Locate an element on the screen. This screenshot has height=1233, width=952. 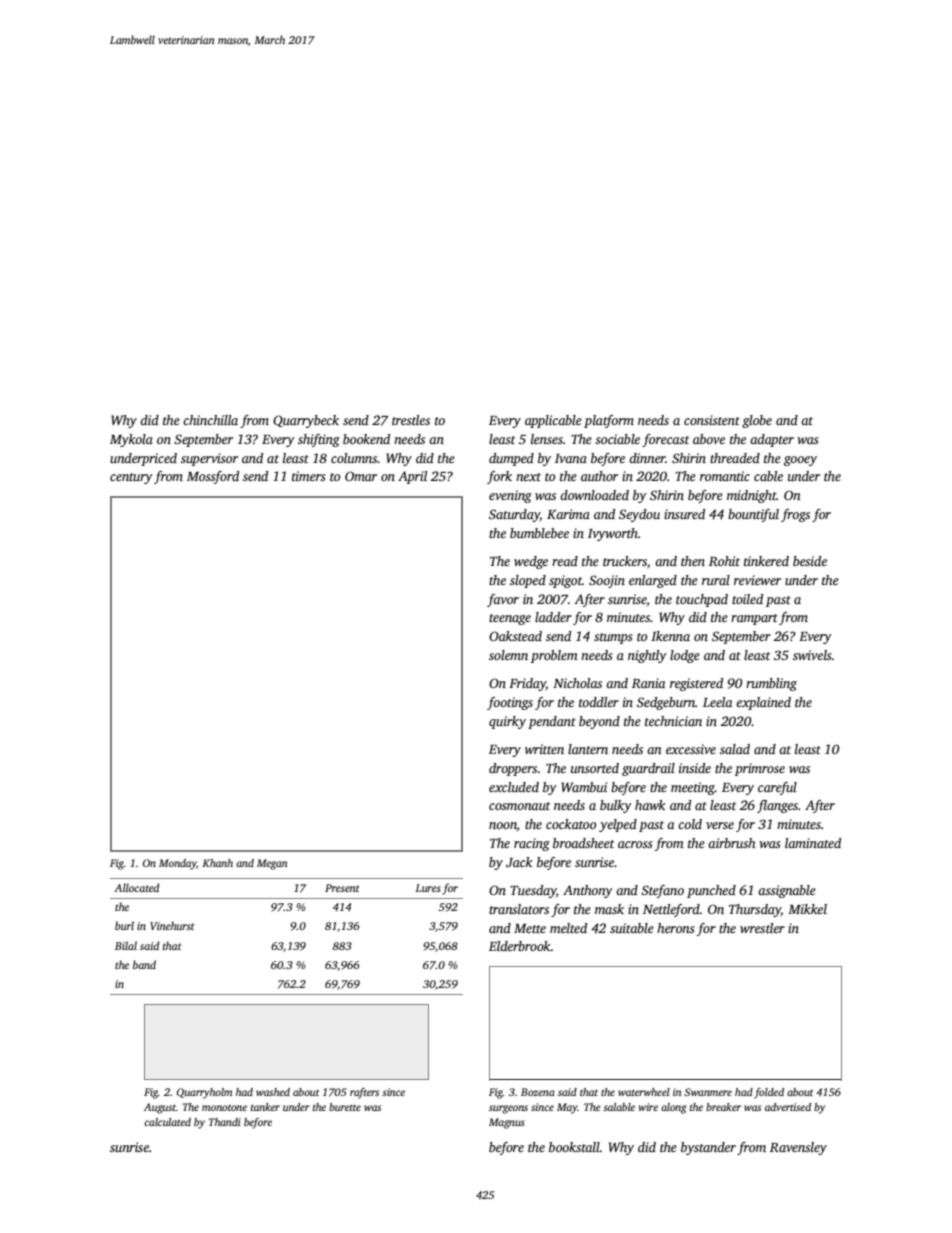
lodge is located at coordinates (685, 656).
